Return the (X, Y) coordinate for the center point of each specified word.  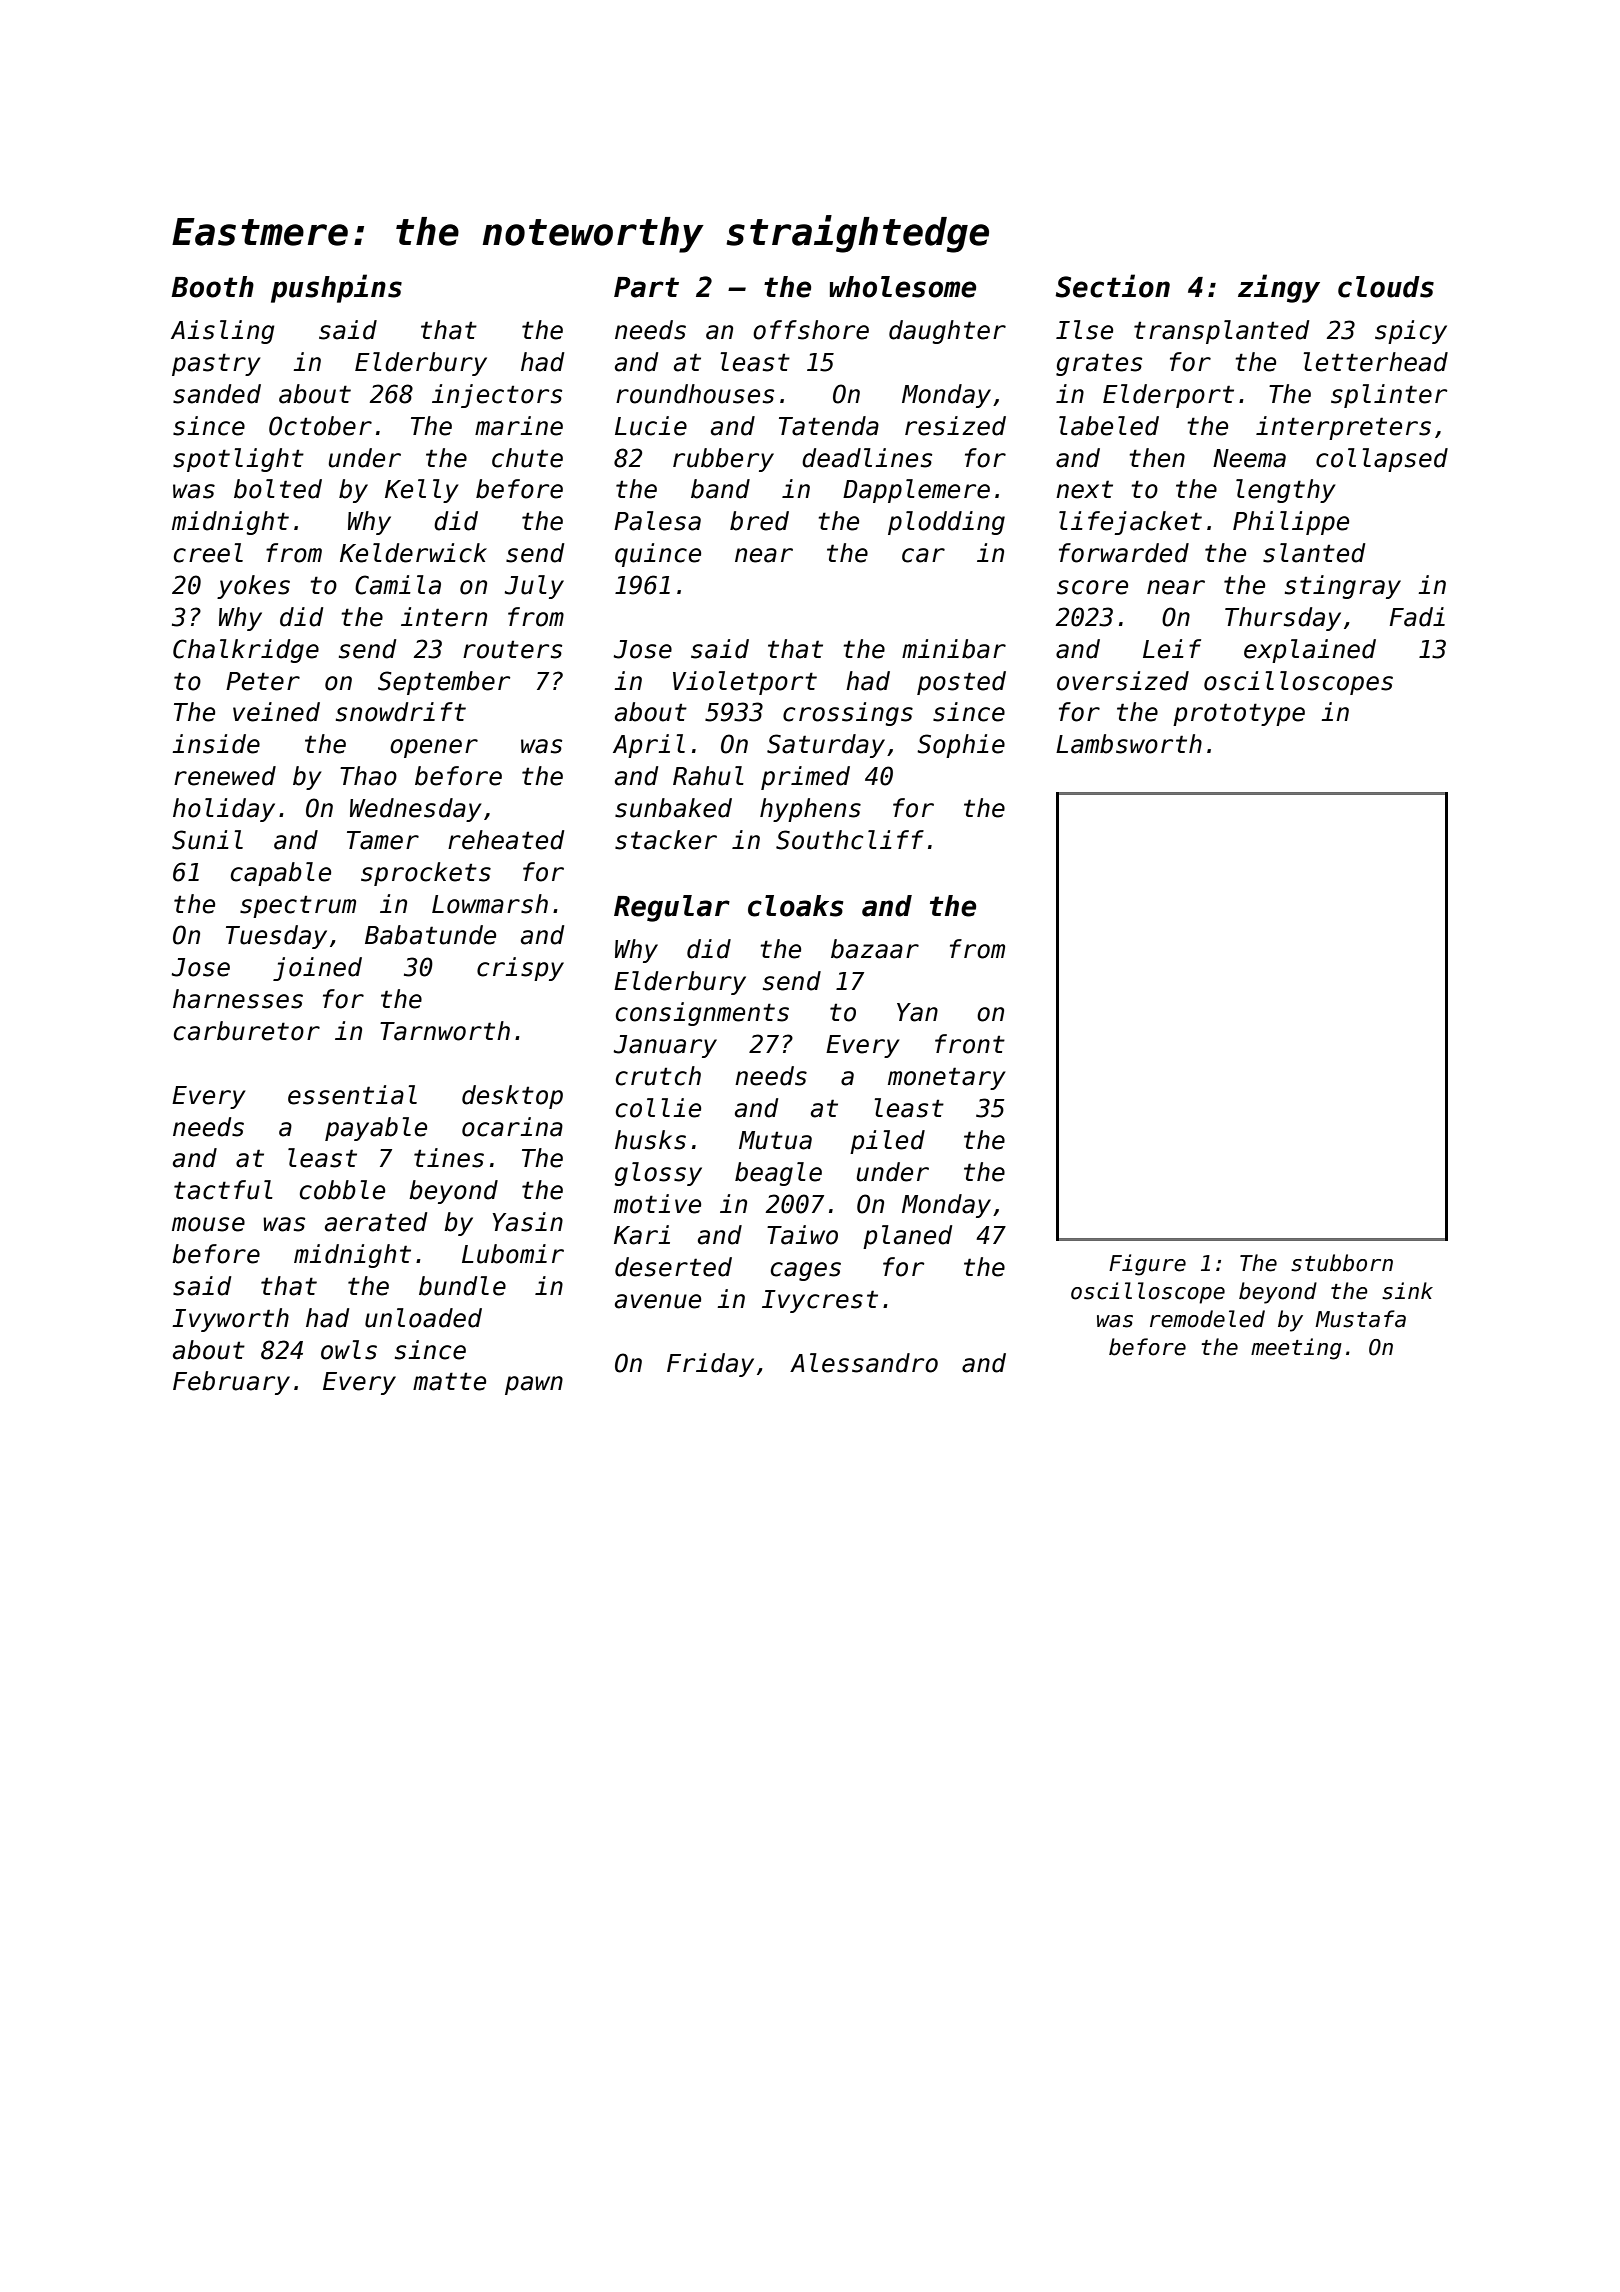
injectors (497, 396)
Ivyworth (230, 1320)
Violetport (745, 683)
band (720, 489)
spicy (1411, 332)
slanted (1314, 553)
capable (281, 874)
